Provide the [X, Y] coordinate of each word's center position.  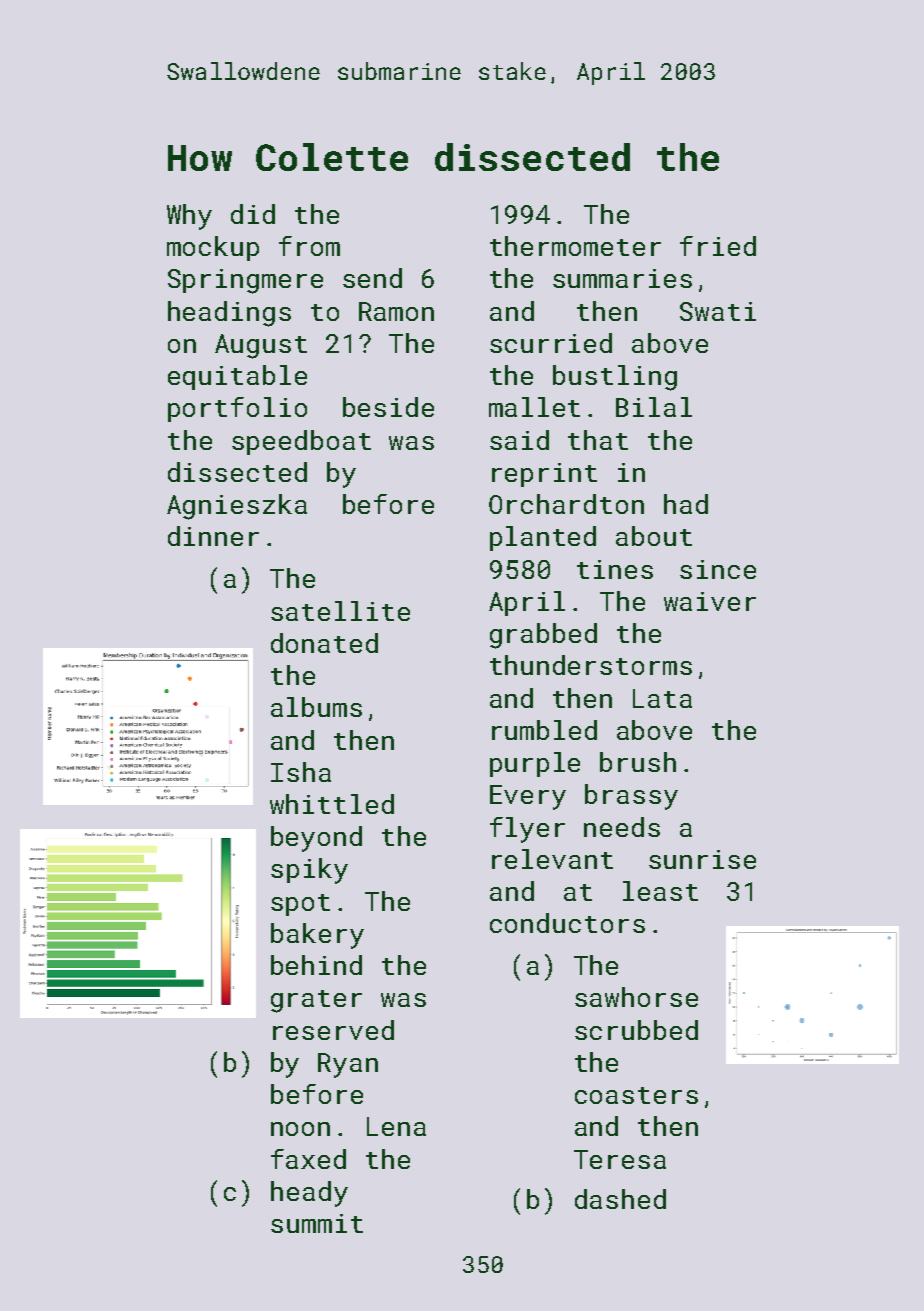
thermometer [575, 246]
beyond [316, 839]
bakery [317, 936]
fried [718, 246]
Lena [396, 1126]
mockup [213, 248]
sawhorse [636, 997]
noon [300, 1129]
